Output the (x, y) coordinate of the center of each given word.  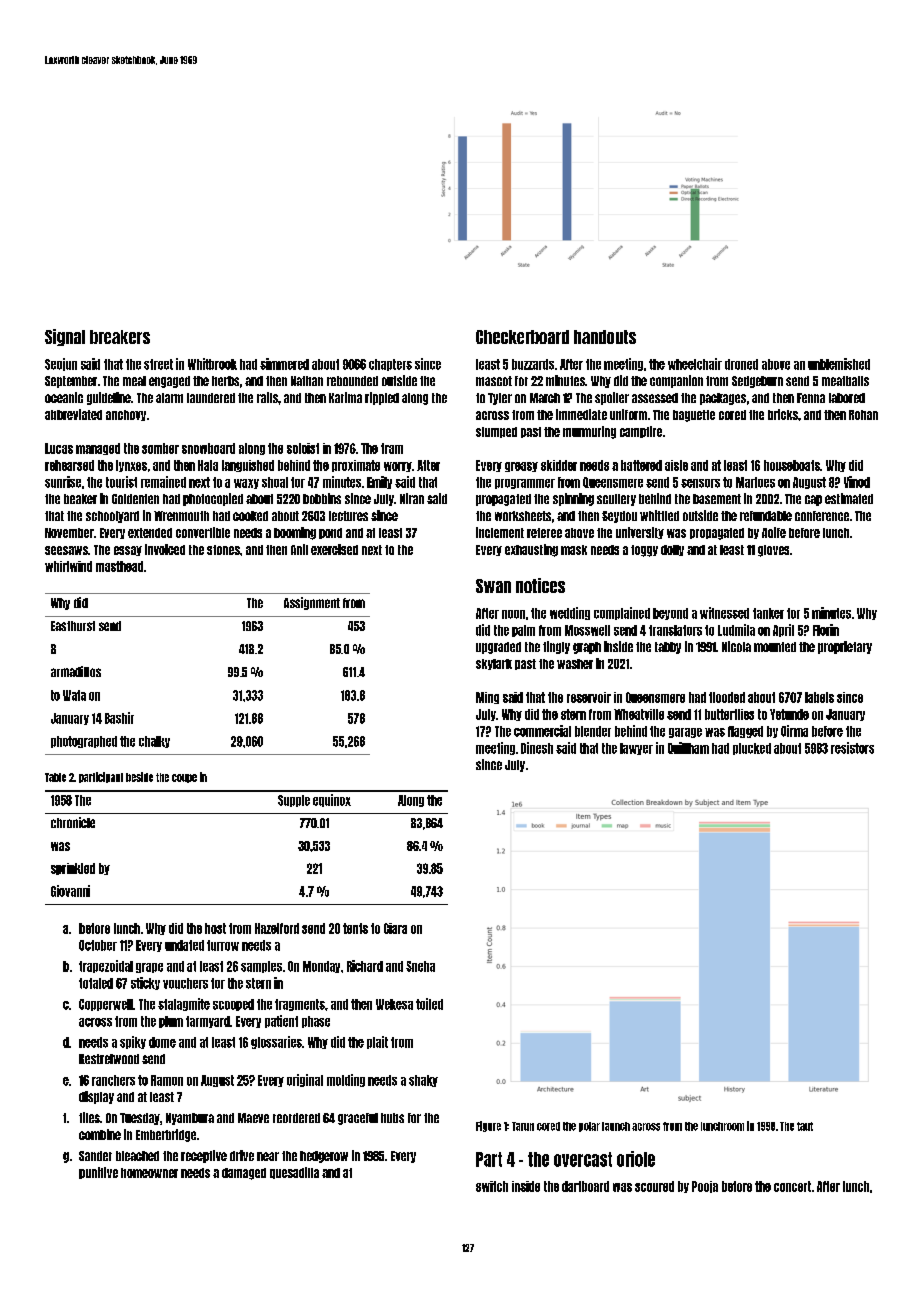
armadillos (76, 671)
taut (805, 1126)
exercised (334, 549)
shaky (423, 1081)
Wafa (74, 695)
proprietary (845, 647)
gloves (773, 551)
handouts (605, 337)
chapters (390, 365)
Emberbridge (166, 1135)
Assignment (312, 603)
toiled (429, 1004)
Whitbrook (212, 364)
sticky (145, 983)
